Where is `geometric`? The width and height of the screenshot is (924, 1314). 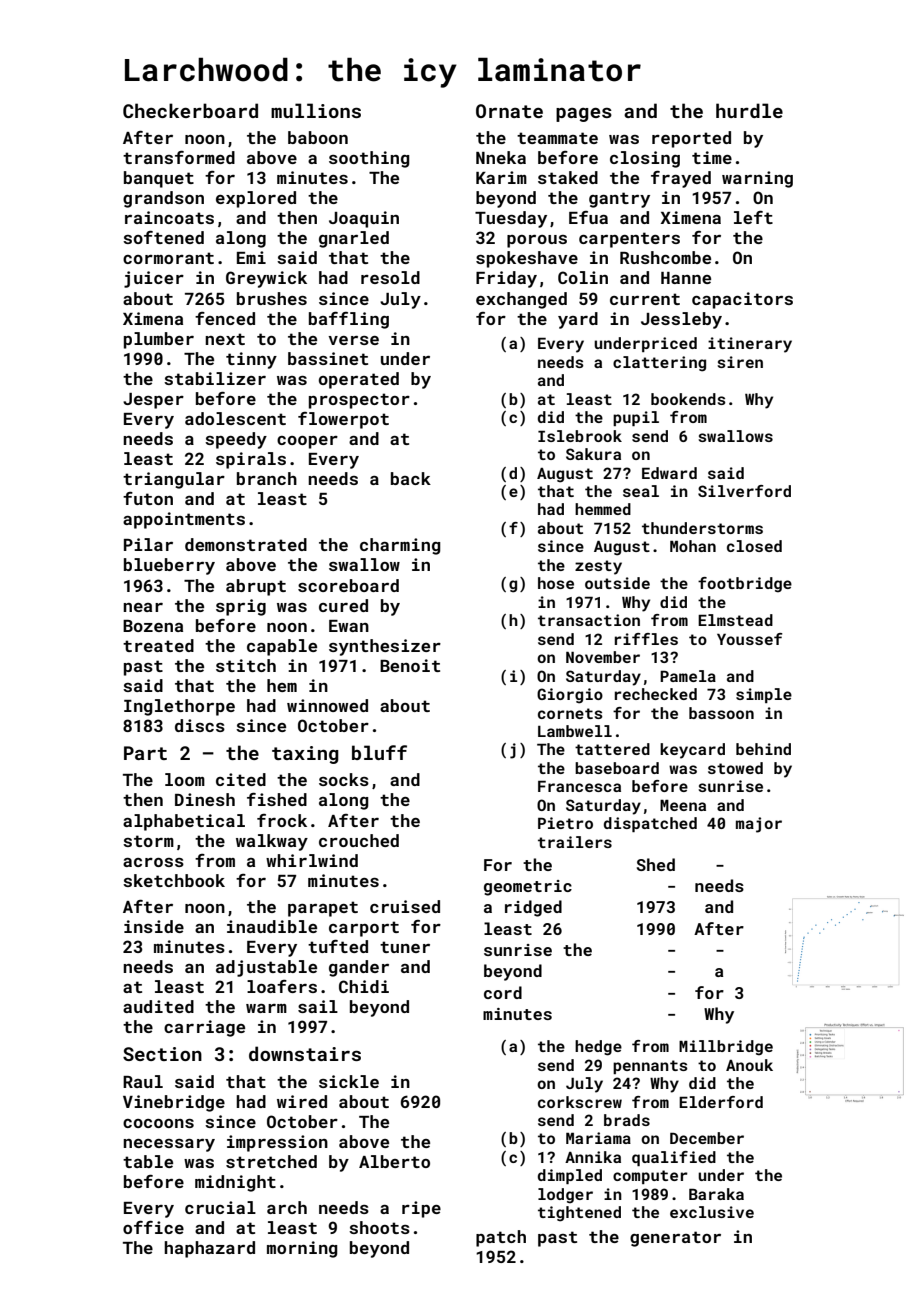 geometric is located at coordinates (528, 888).
